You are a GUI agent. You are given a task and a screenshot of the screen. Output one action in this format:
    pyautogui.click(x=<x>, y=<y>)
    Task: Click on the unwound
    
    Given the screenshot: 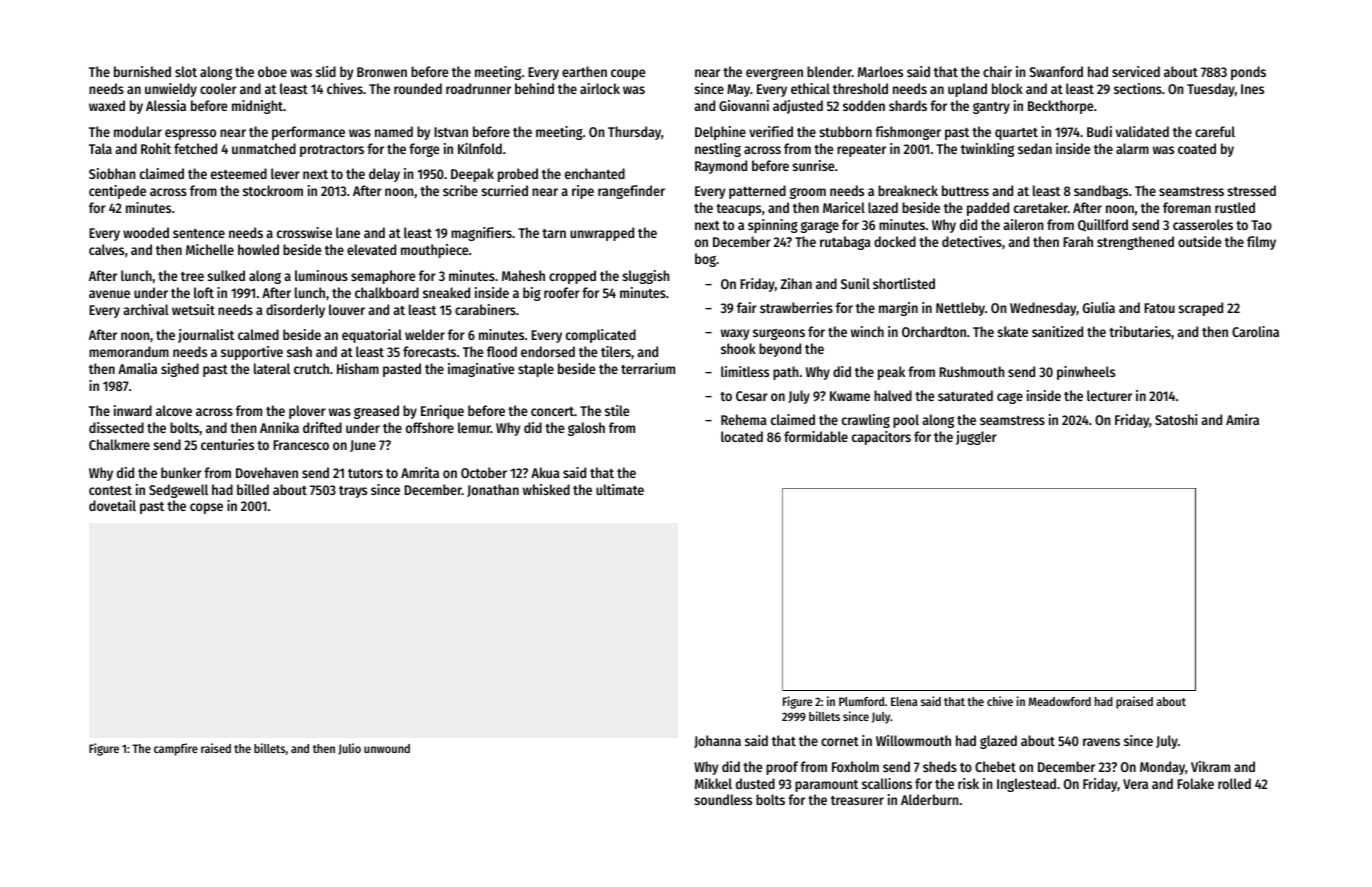 What is the action you would take?
    pyautogui.click(x=387, y=748)
